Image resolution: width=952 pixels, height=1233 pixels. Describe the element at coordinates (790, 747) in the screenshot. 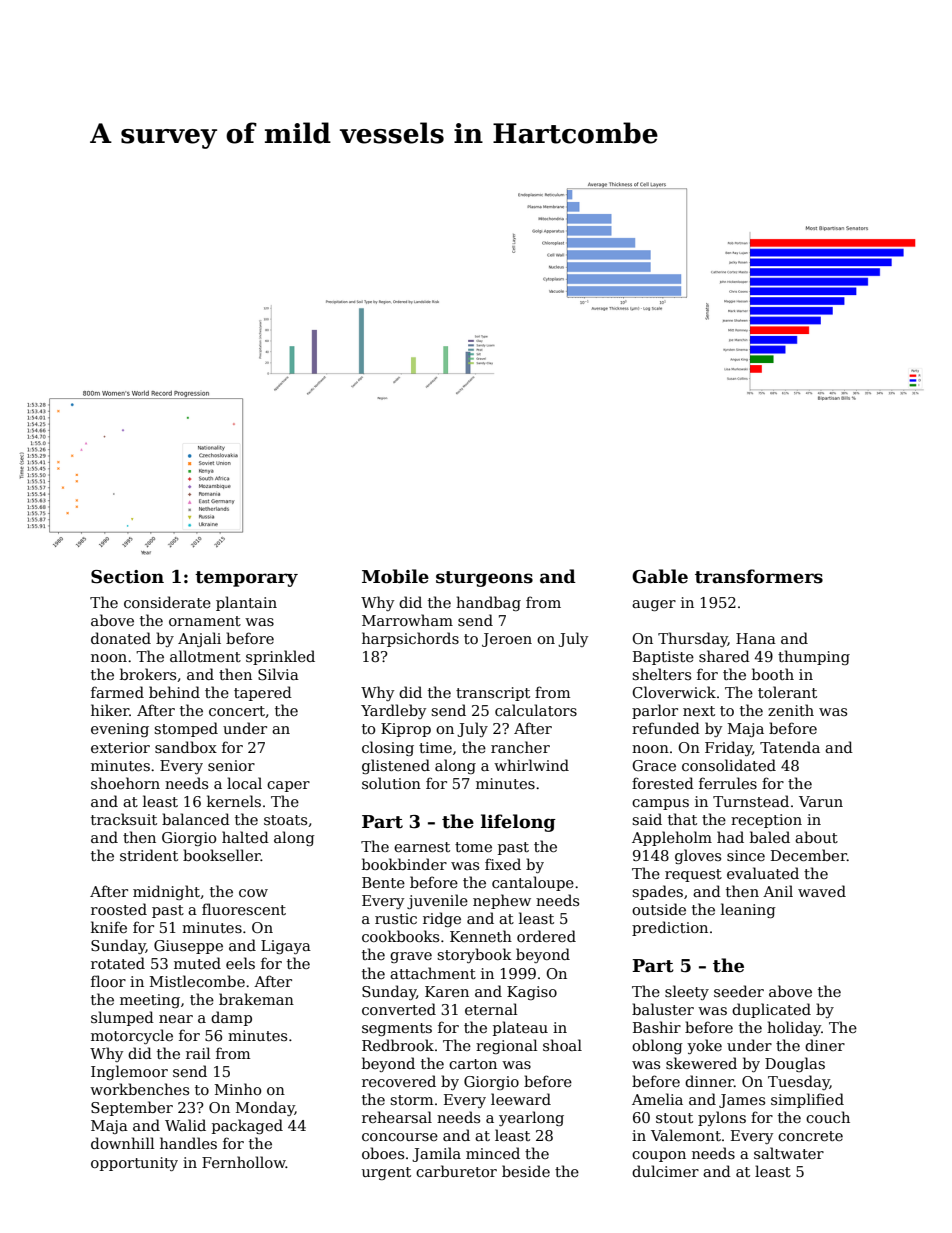

I see `Tatenda` at that location.
